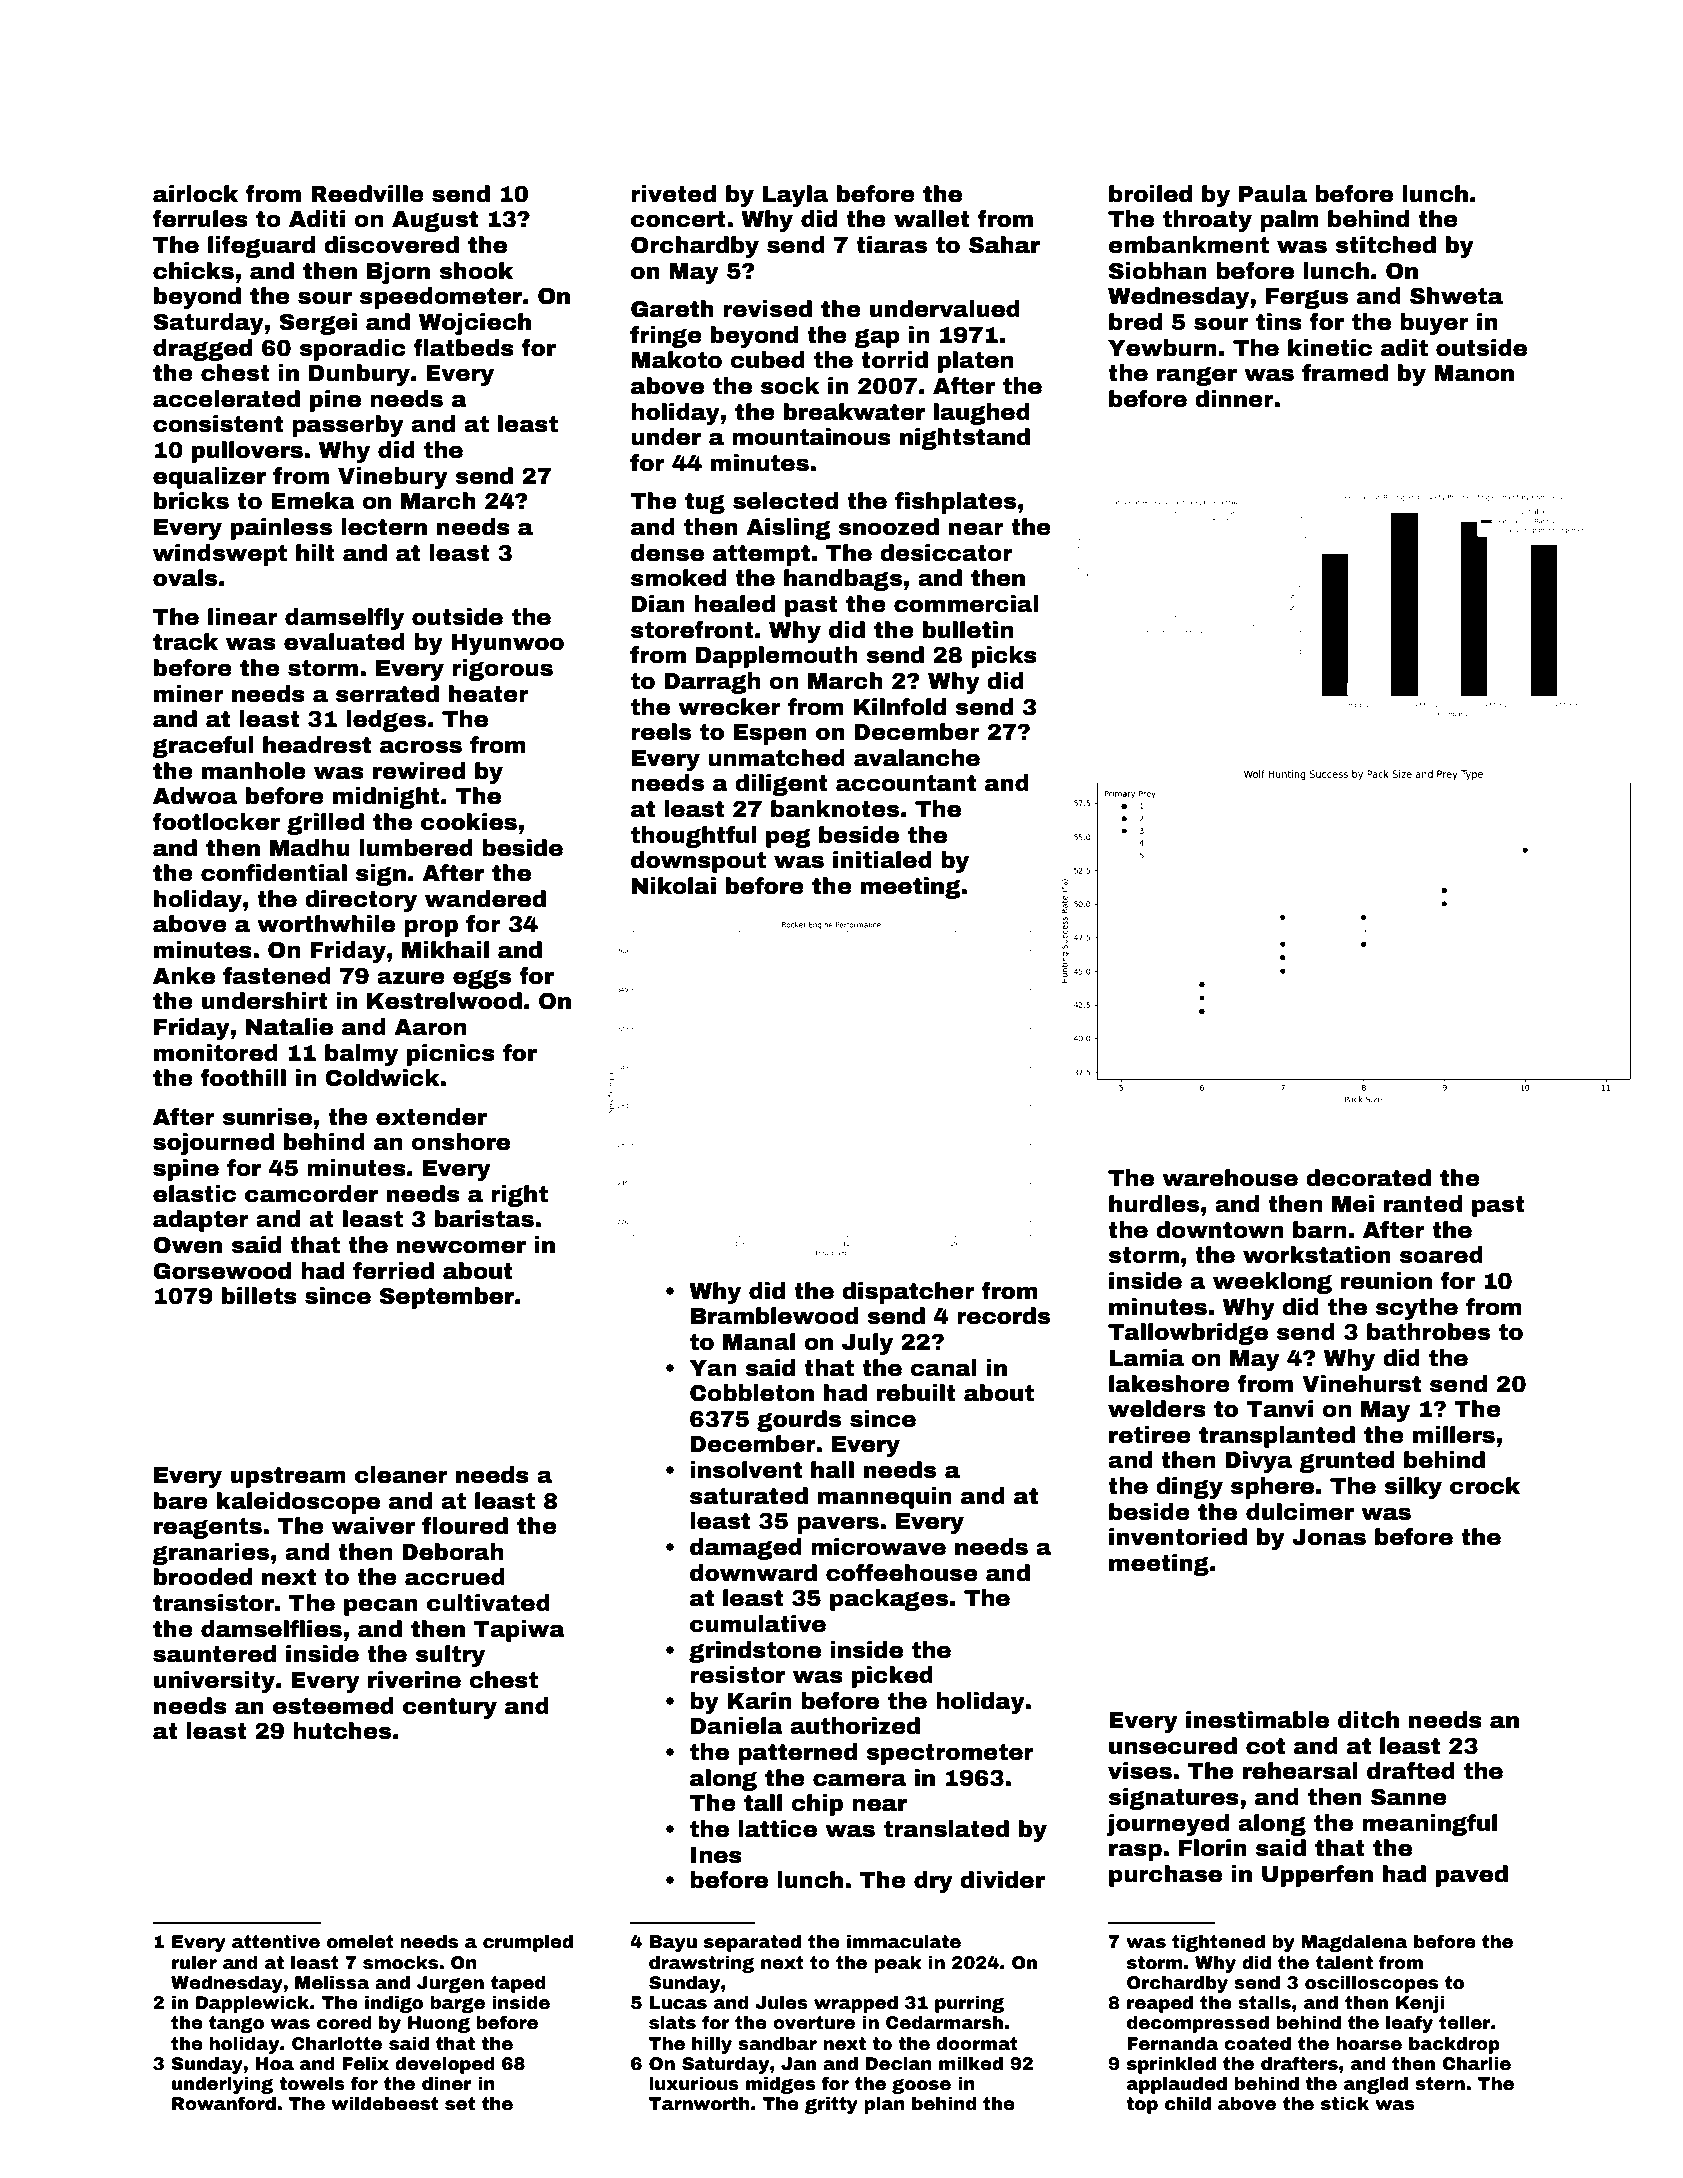  I want to click on consistent, so click(218, 424).
